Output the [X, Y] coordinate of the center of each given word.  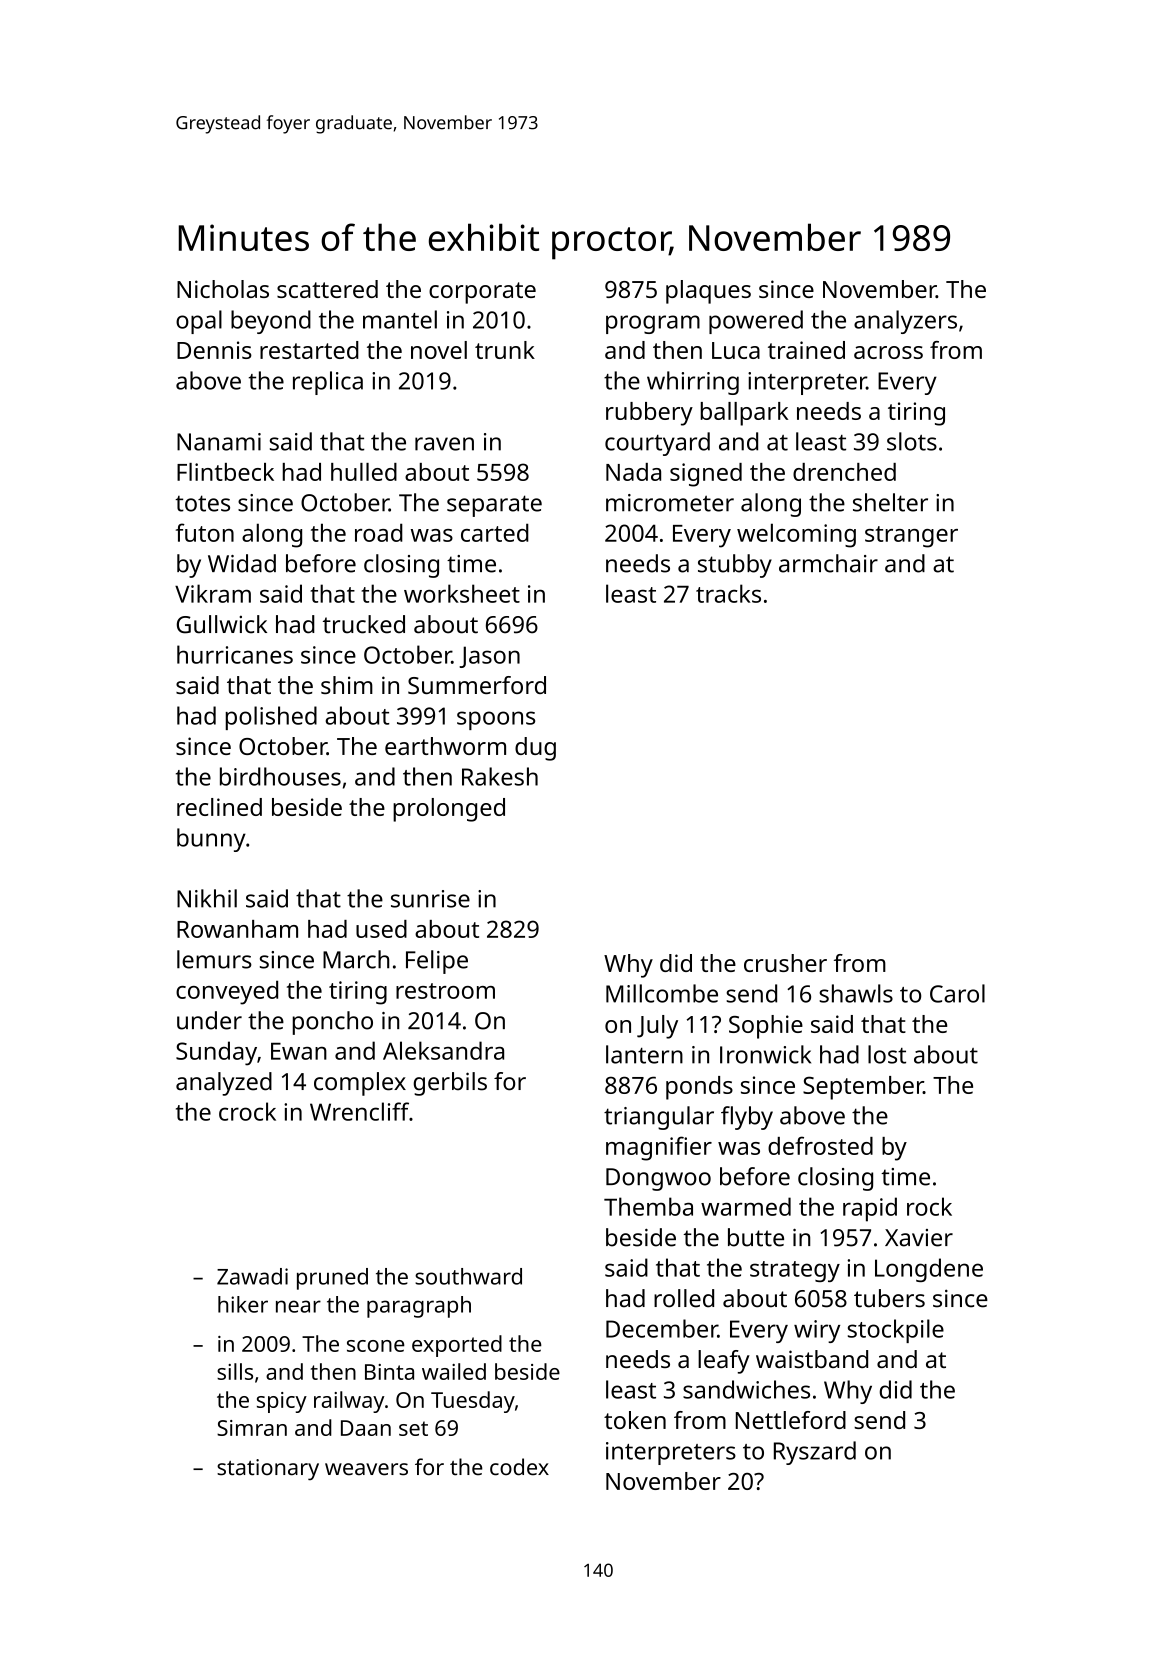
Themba [648, 1206]
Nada [633, 472]
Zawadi [252, 1276]
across [888, 352]
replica [328, 383]
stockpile [896, 1331]
